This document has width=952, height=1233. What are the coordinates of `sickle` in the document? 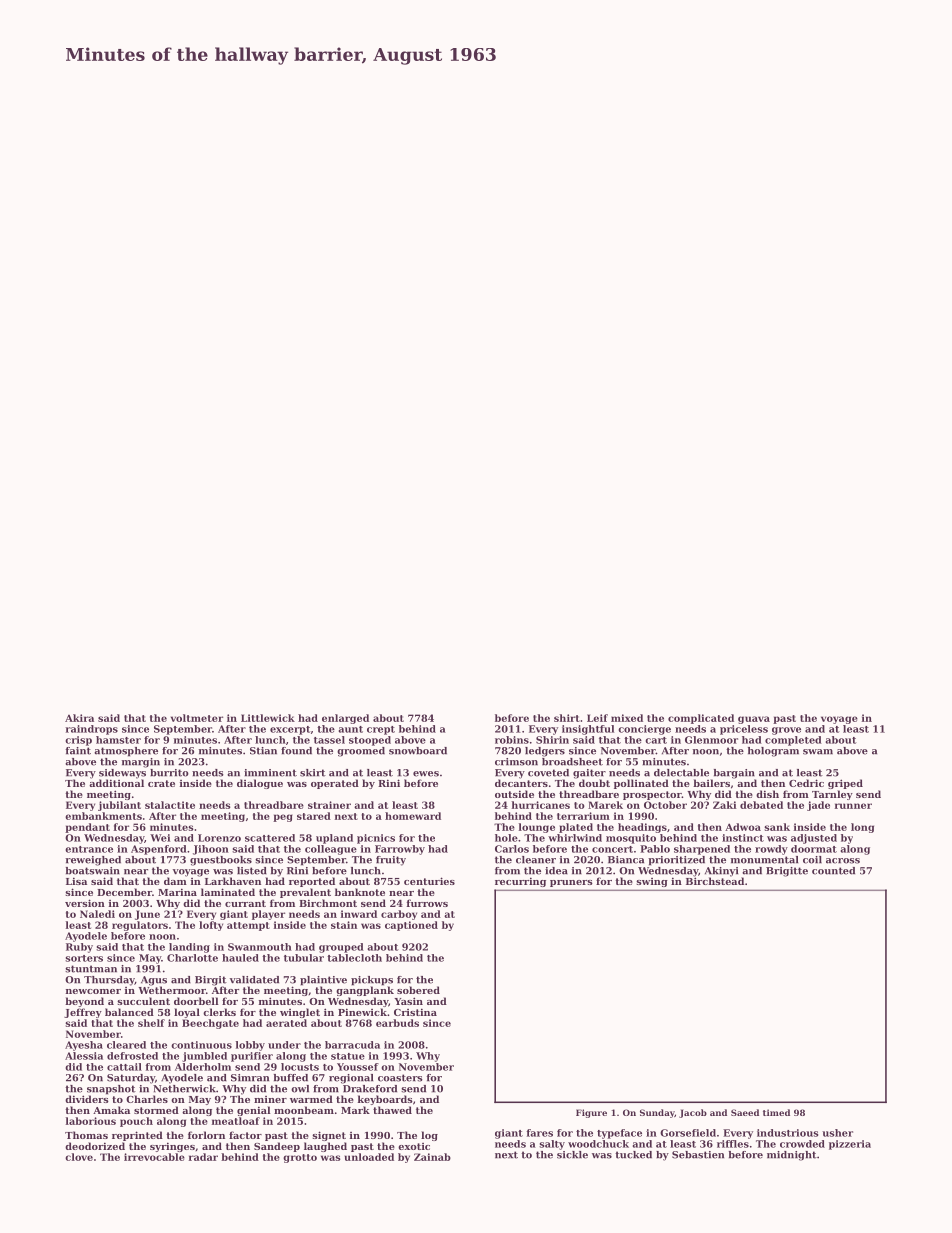 It's located at (572, 1155).
